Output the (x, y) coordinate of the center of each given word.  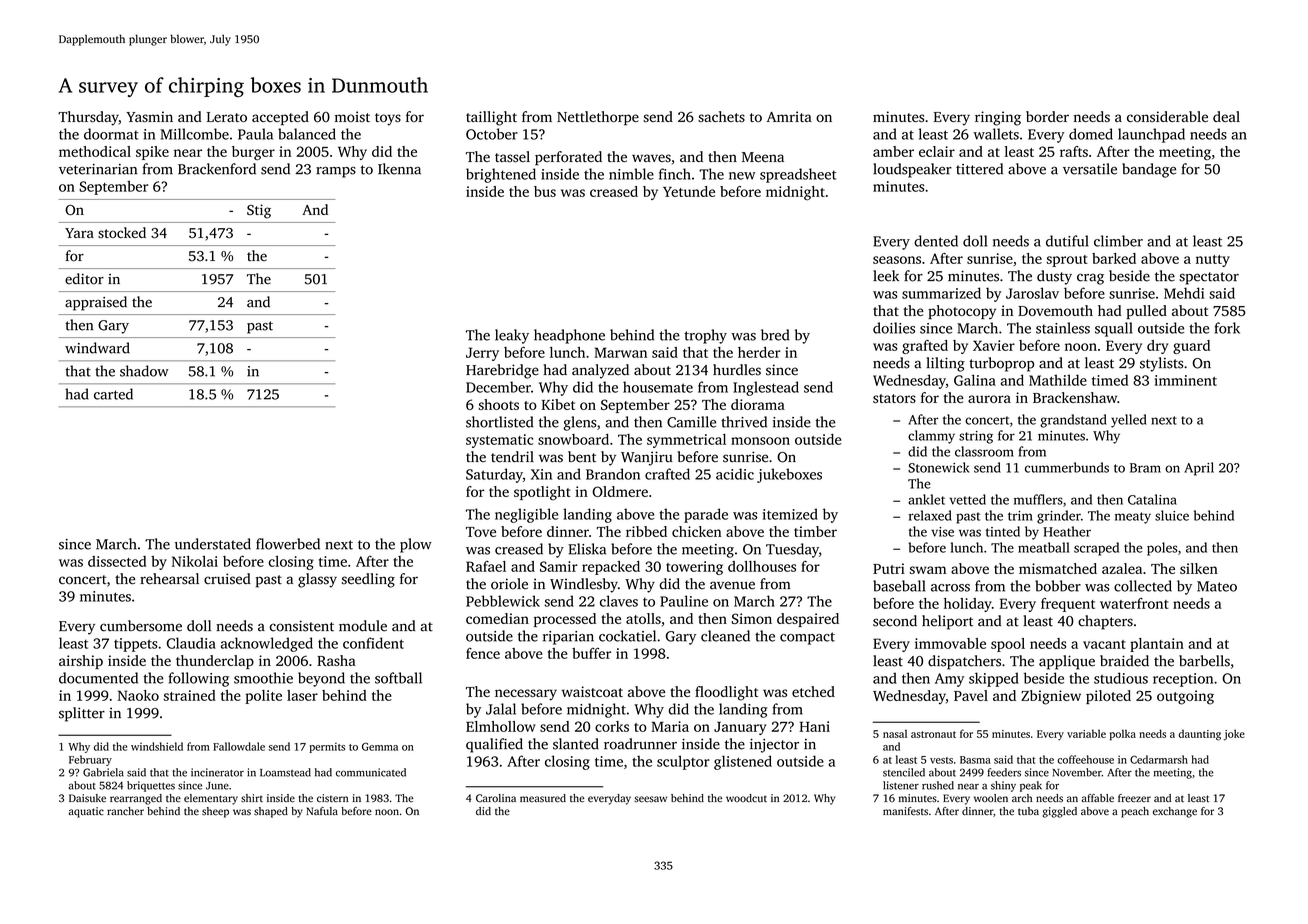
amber (893, 151)
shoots (498, 404)
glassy (317, 580)
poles (1162, 549)
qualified (494, 745)
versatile (1090, 169)
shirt (252, 798)
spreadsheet (798, 175)
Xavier (994, 345)
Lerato (227, 117)
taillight (491, 118)
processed (565, 620)
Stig (259, 211)
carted (113, 394)
